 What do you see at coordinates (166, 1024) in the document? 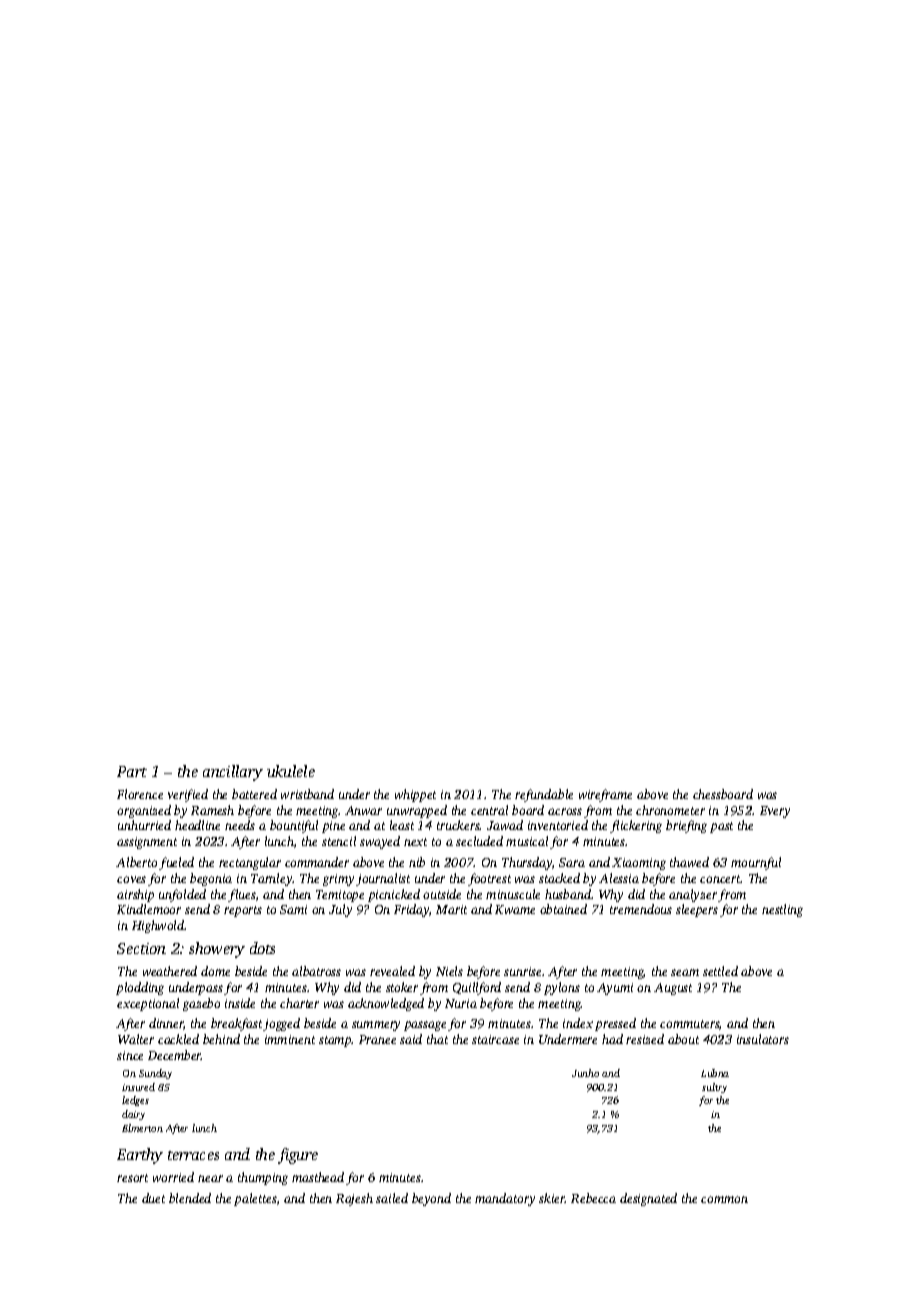
I see `dinner` at bounding box center [166, 1024].
